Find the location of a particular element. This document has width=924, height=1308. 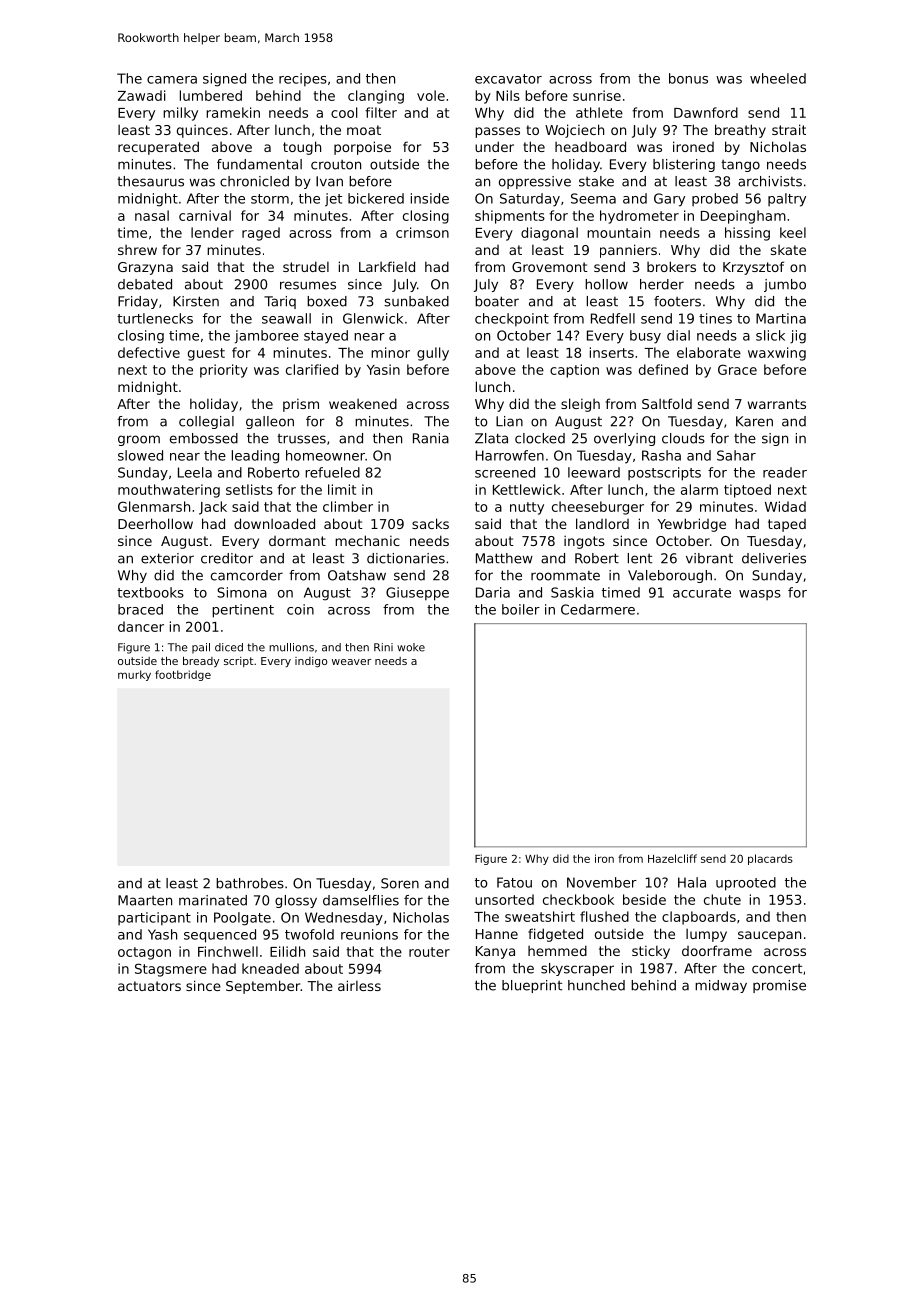

strudel is located at coordinates (306, 266).
